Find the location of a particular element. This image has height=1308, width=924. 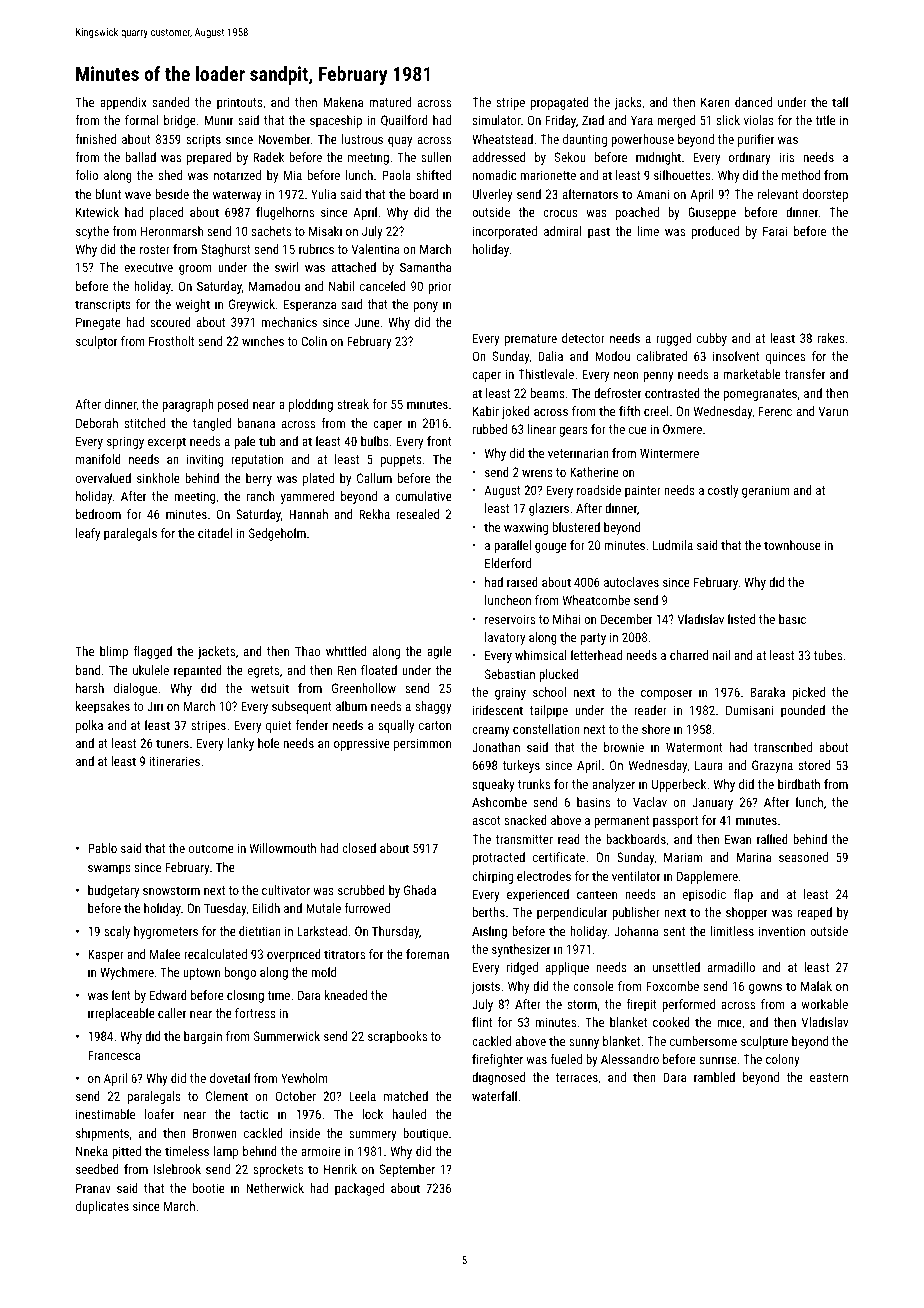

Munir is located at coordinates (219, 120).
